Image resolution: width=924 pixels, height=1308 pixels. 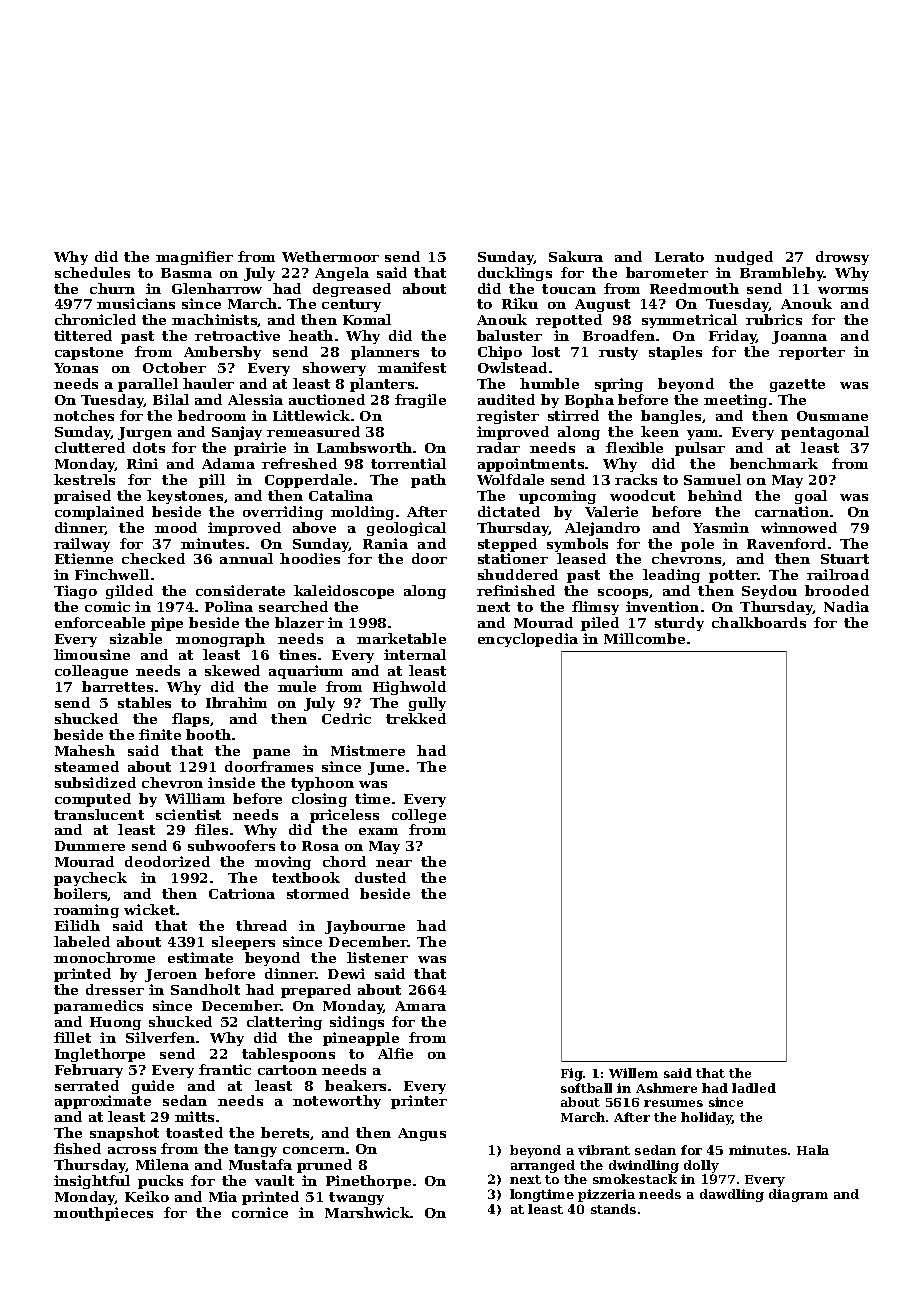 I want to click on gilded, so click(x=129, y=592).
